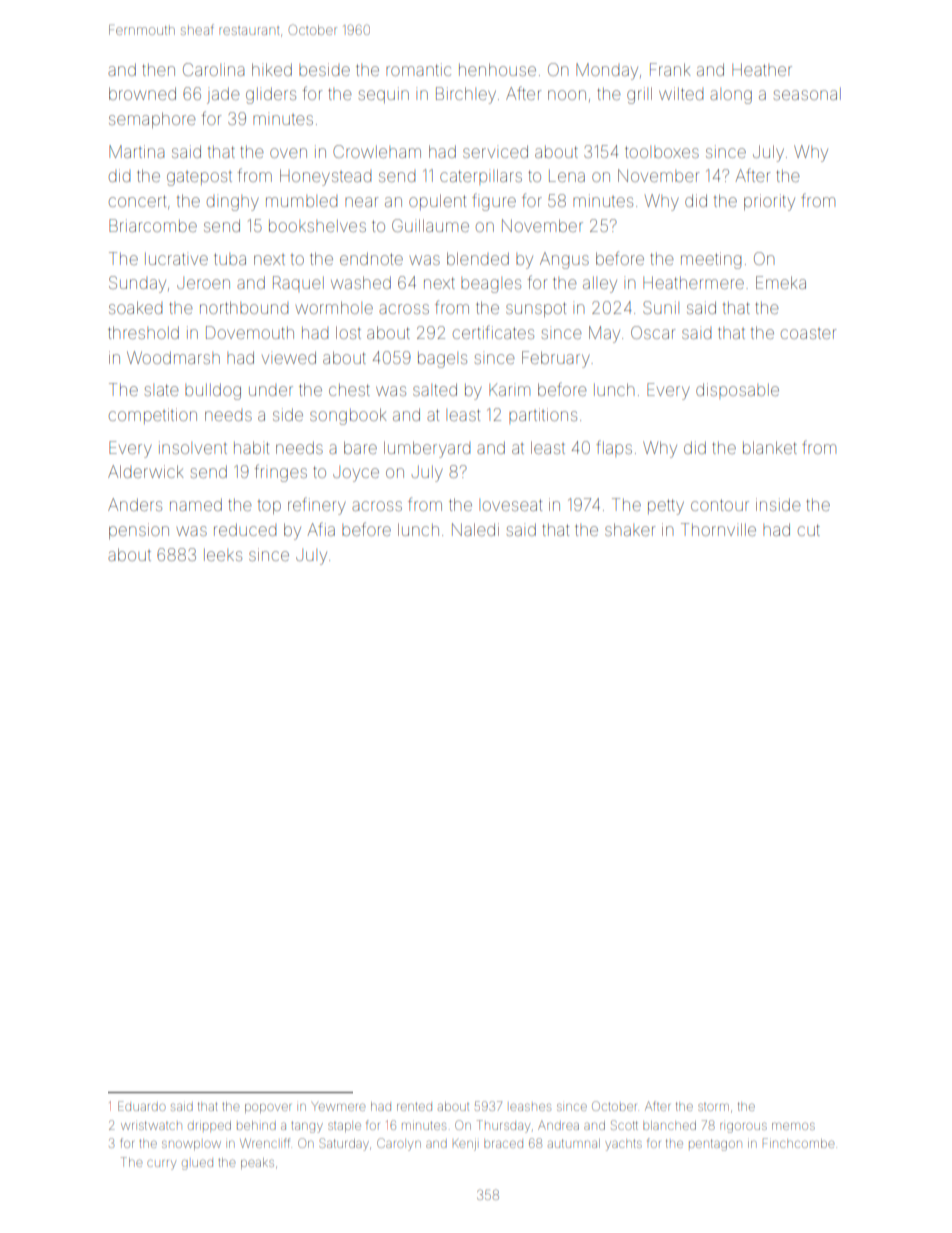  I want to click on Saturday, so click(344, 1144).
